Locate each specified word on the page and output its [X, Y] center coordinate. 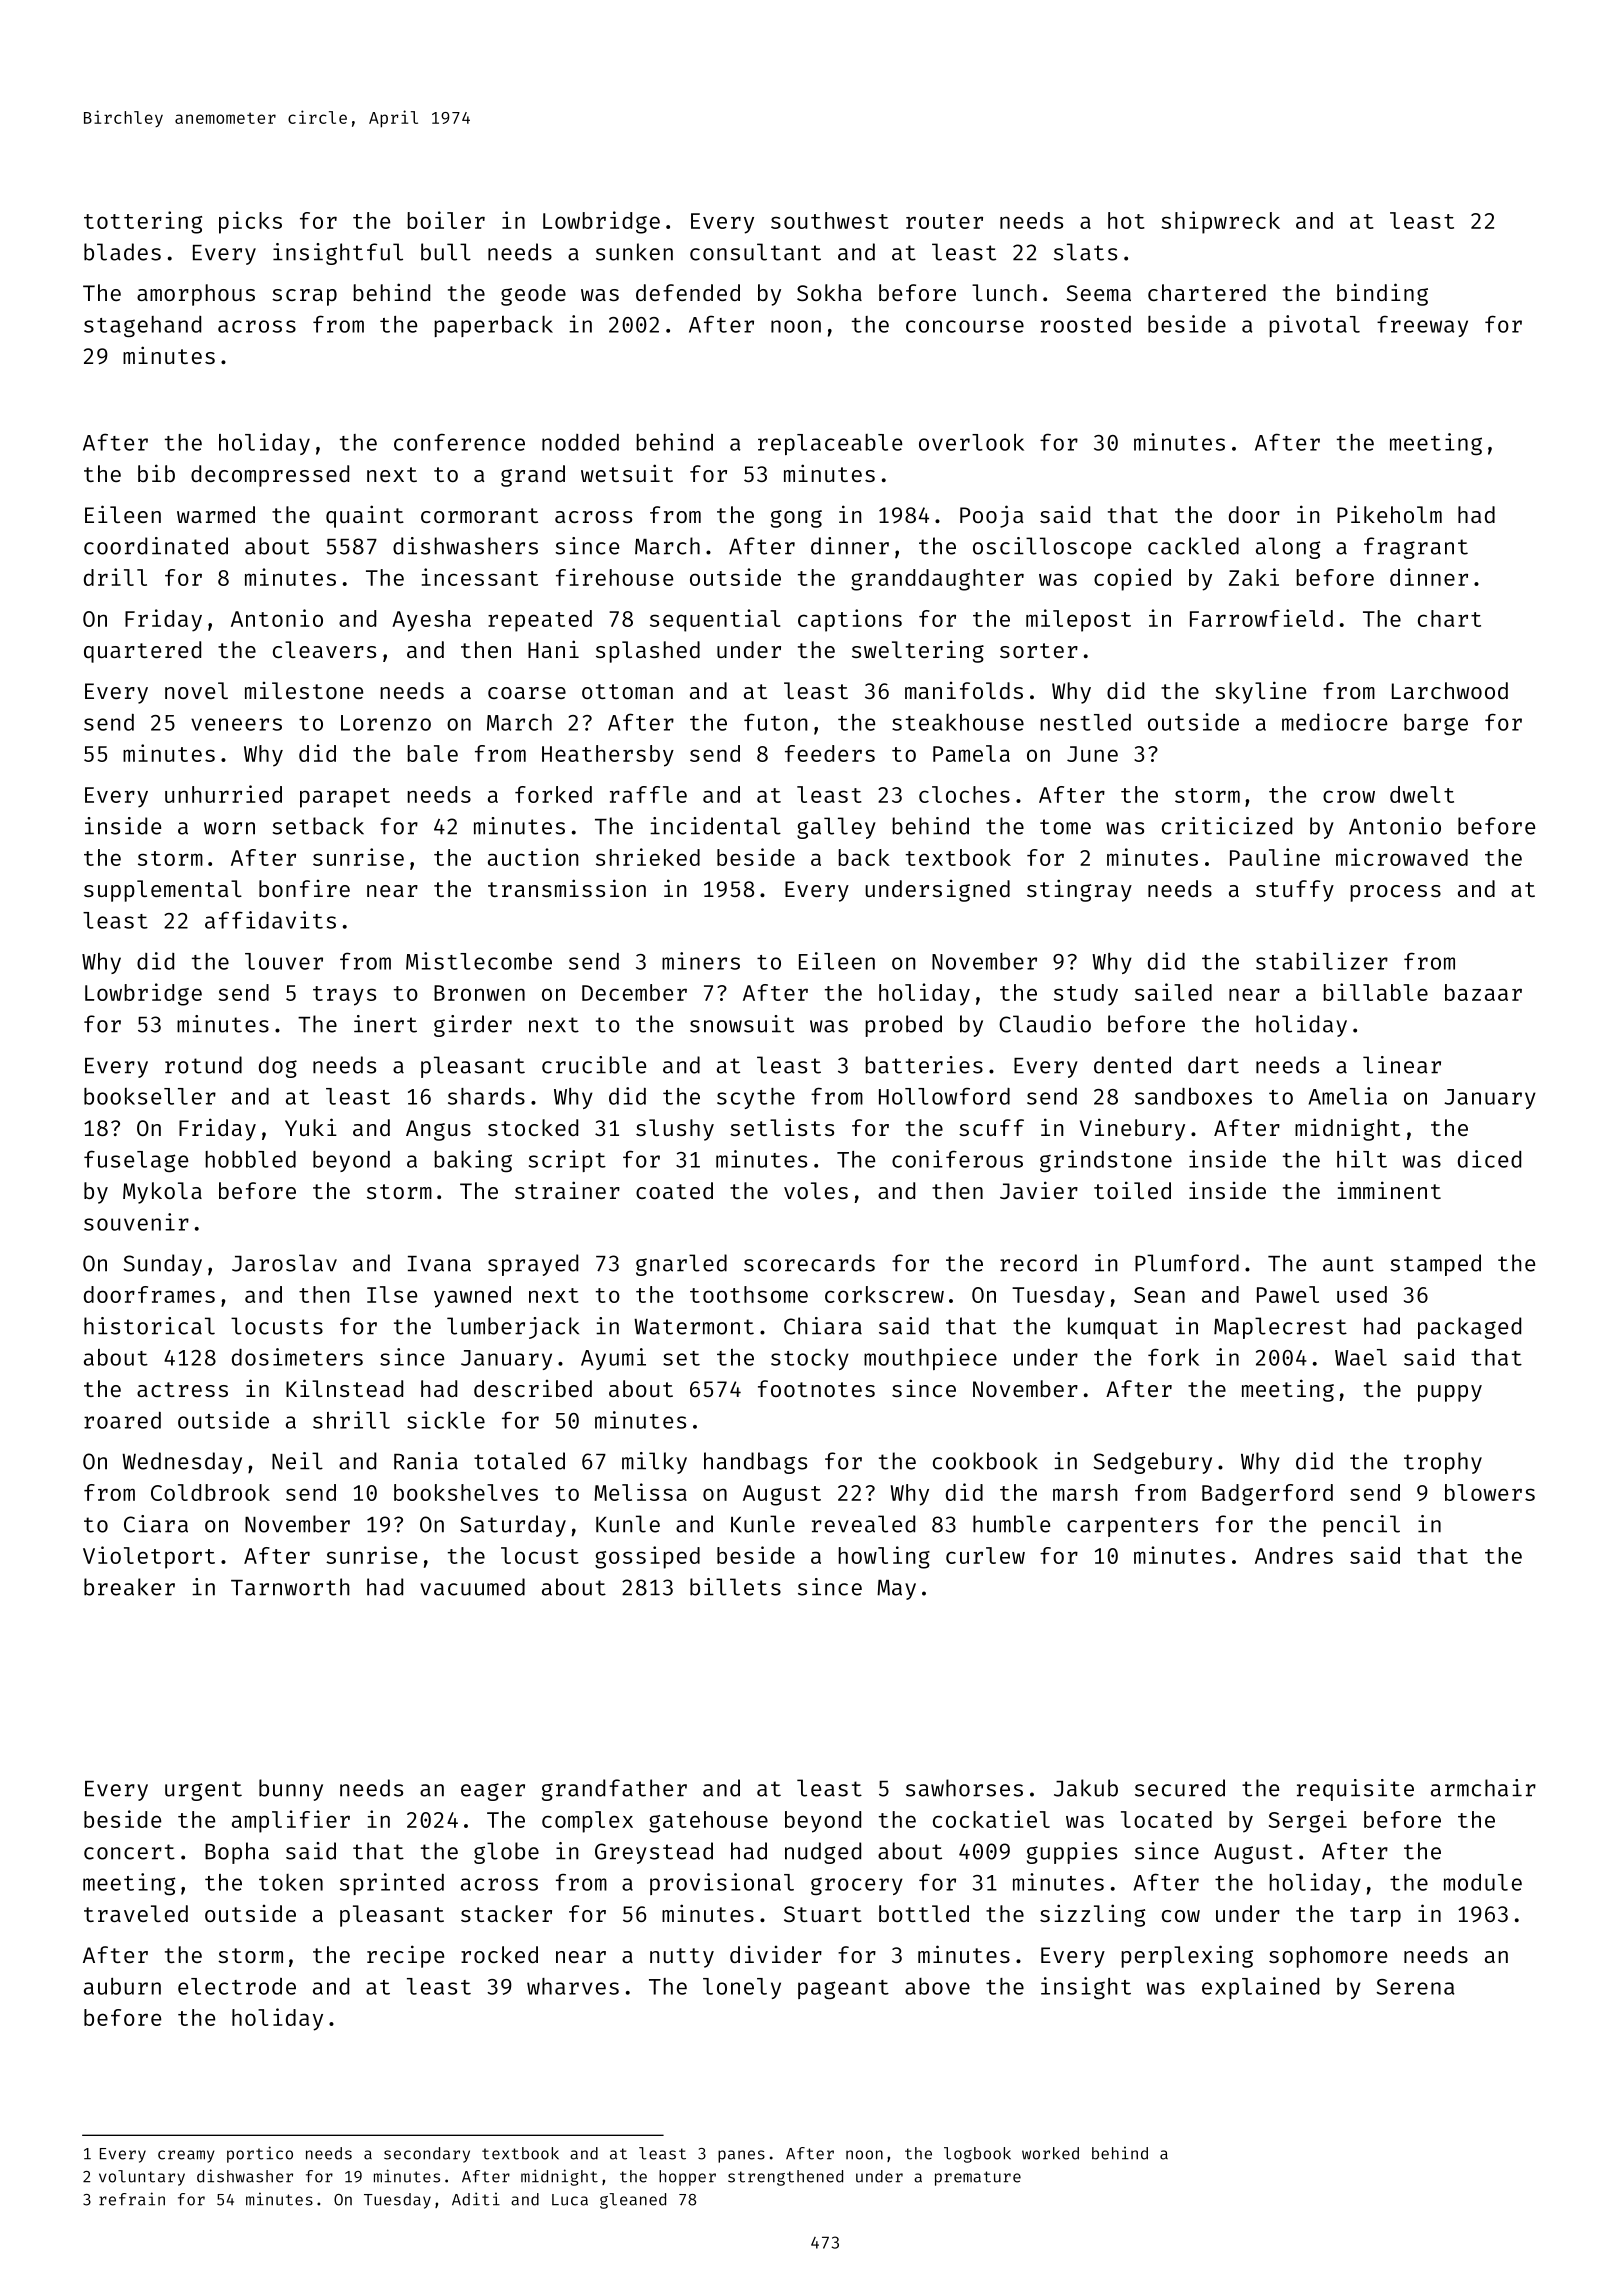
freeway [1422, 326]
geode [533, 295]
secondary [427, 2155]
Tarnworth [290, 1587]
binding [1382, 294]
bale [432, 753]
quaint [365, 516]
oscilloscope [1052, 548]
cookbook [985, 1461]
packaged [1469, 1328]
